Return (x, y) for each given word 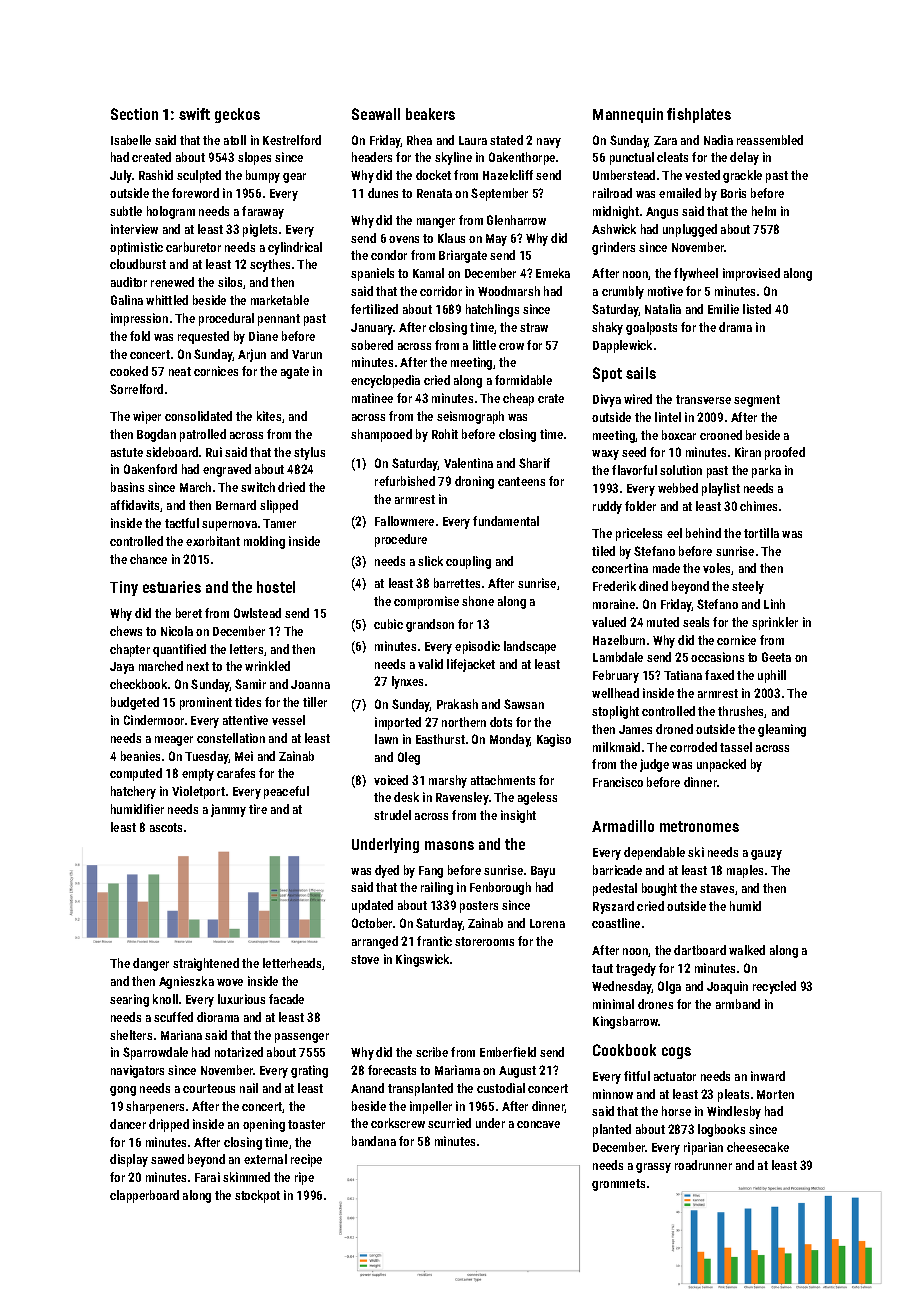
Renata (434, 193)
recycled (774, 987)
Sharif (534, 463)
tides (248, 702)
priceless (639, 534)
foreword (195, 193)
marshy (448, 781)
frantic (434, 941)
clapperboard (144, 1196)
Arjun (252, 355)
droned (674, 729)
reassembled (770, 140)
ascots (166, 827)
